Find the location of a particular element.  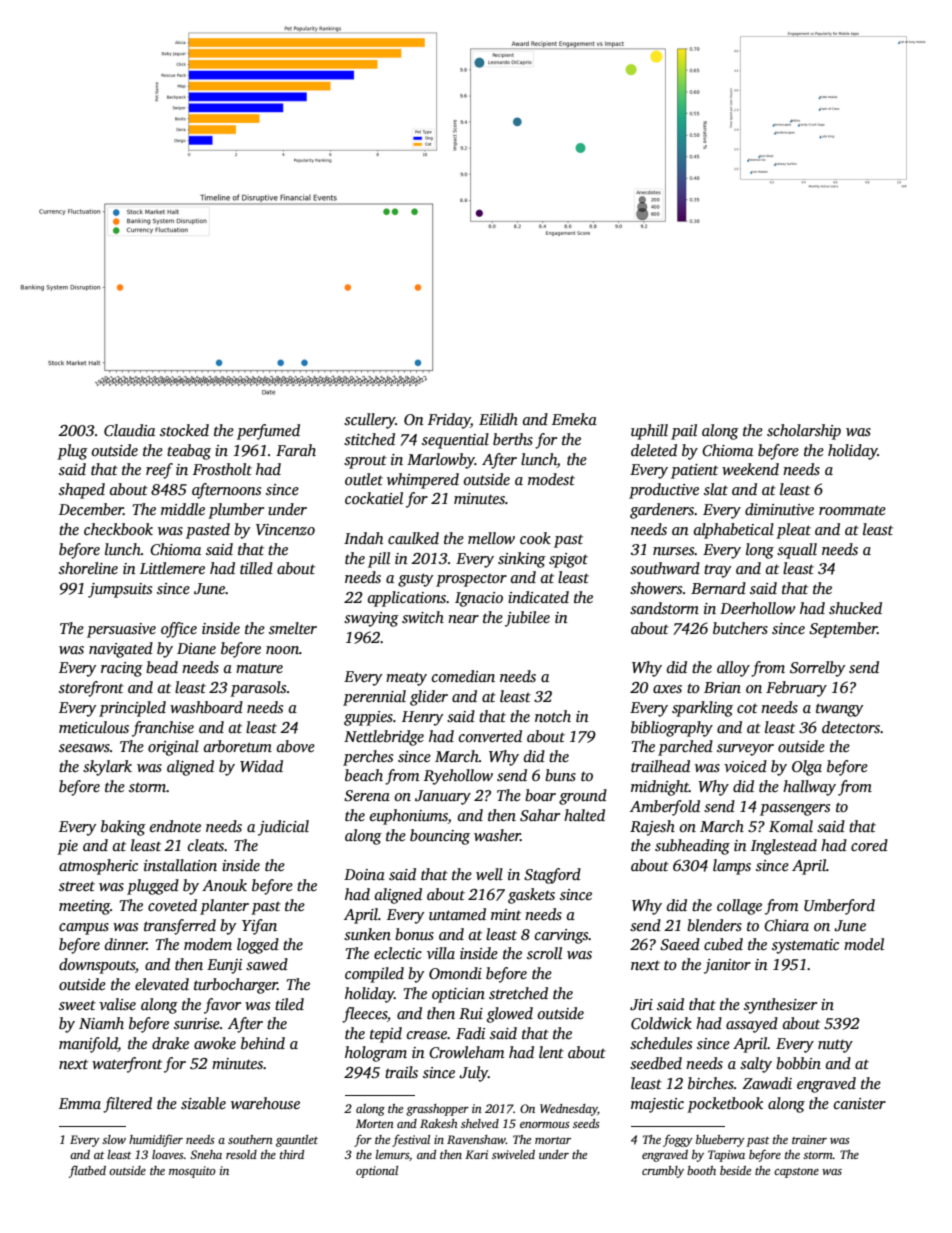

seedbed is located at coordinates (656, 1063).
